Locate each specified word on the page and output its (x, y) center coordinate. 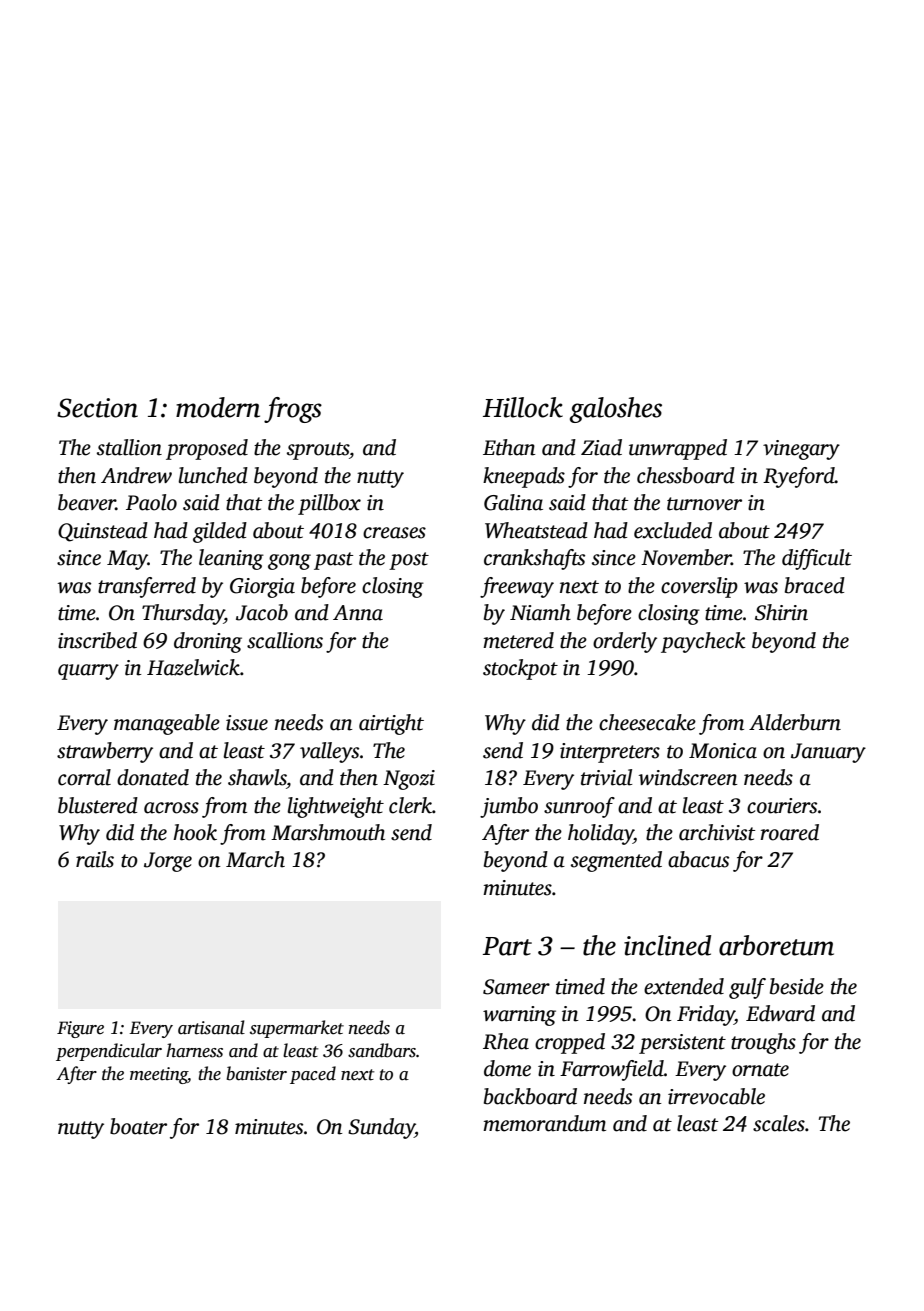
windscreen (688, 777)
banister (256, 1073)
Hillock (523, 407)
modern (218, 407)
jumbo (509, 807)
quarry (88, 672)
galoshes (616, 410)
